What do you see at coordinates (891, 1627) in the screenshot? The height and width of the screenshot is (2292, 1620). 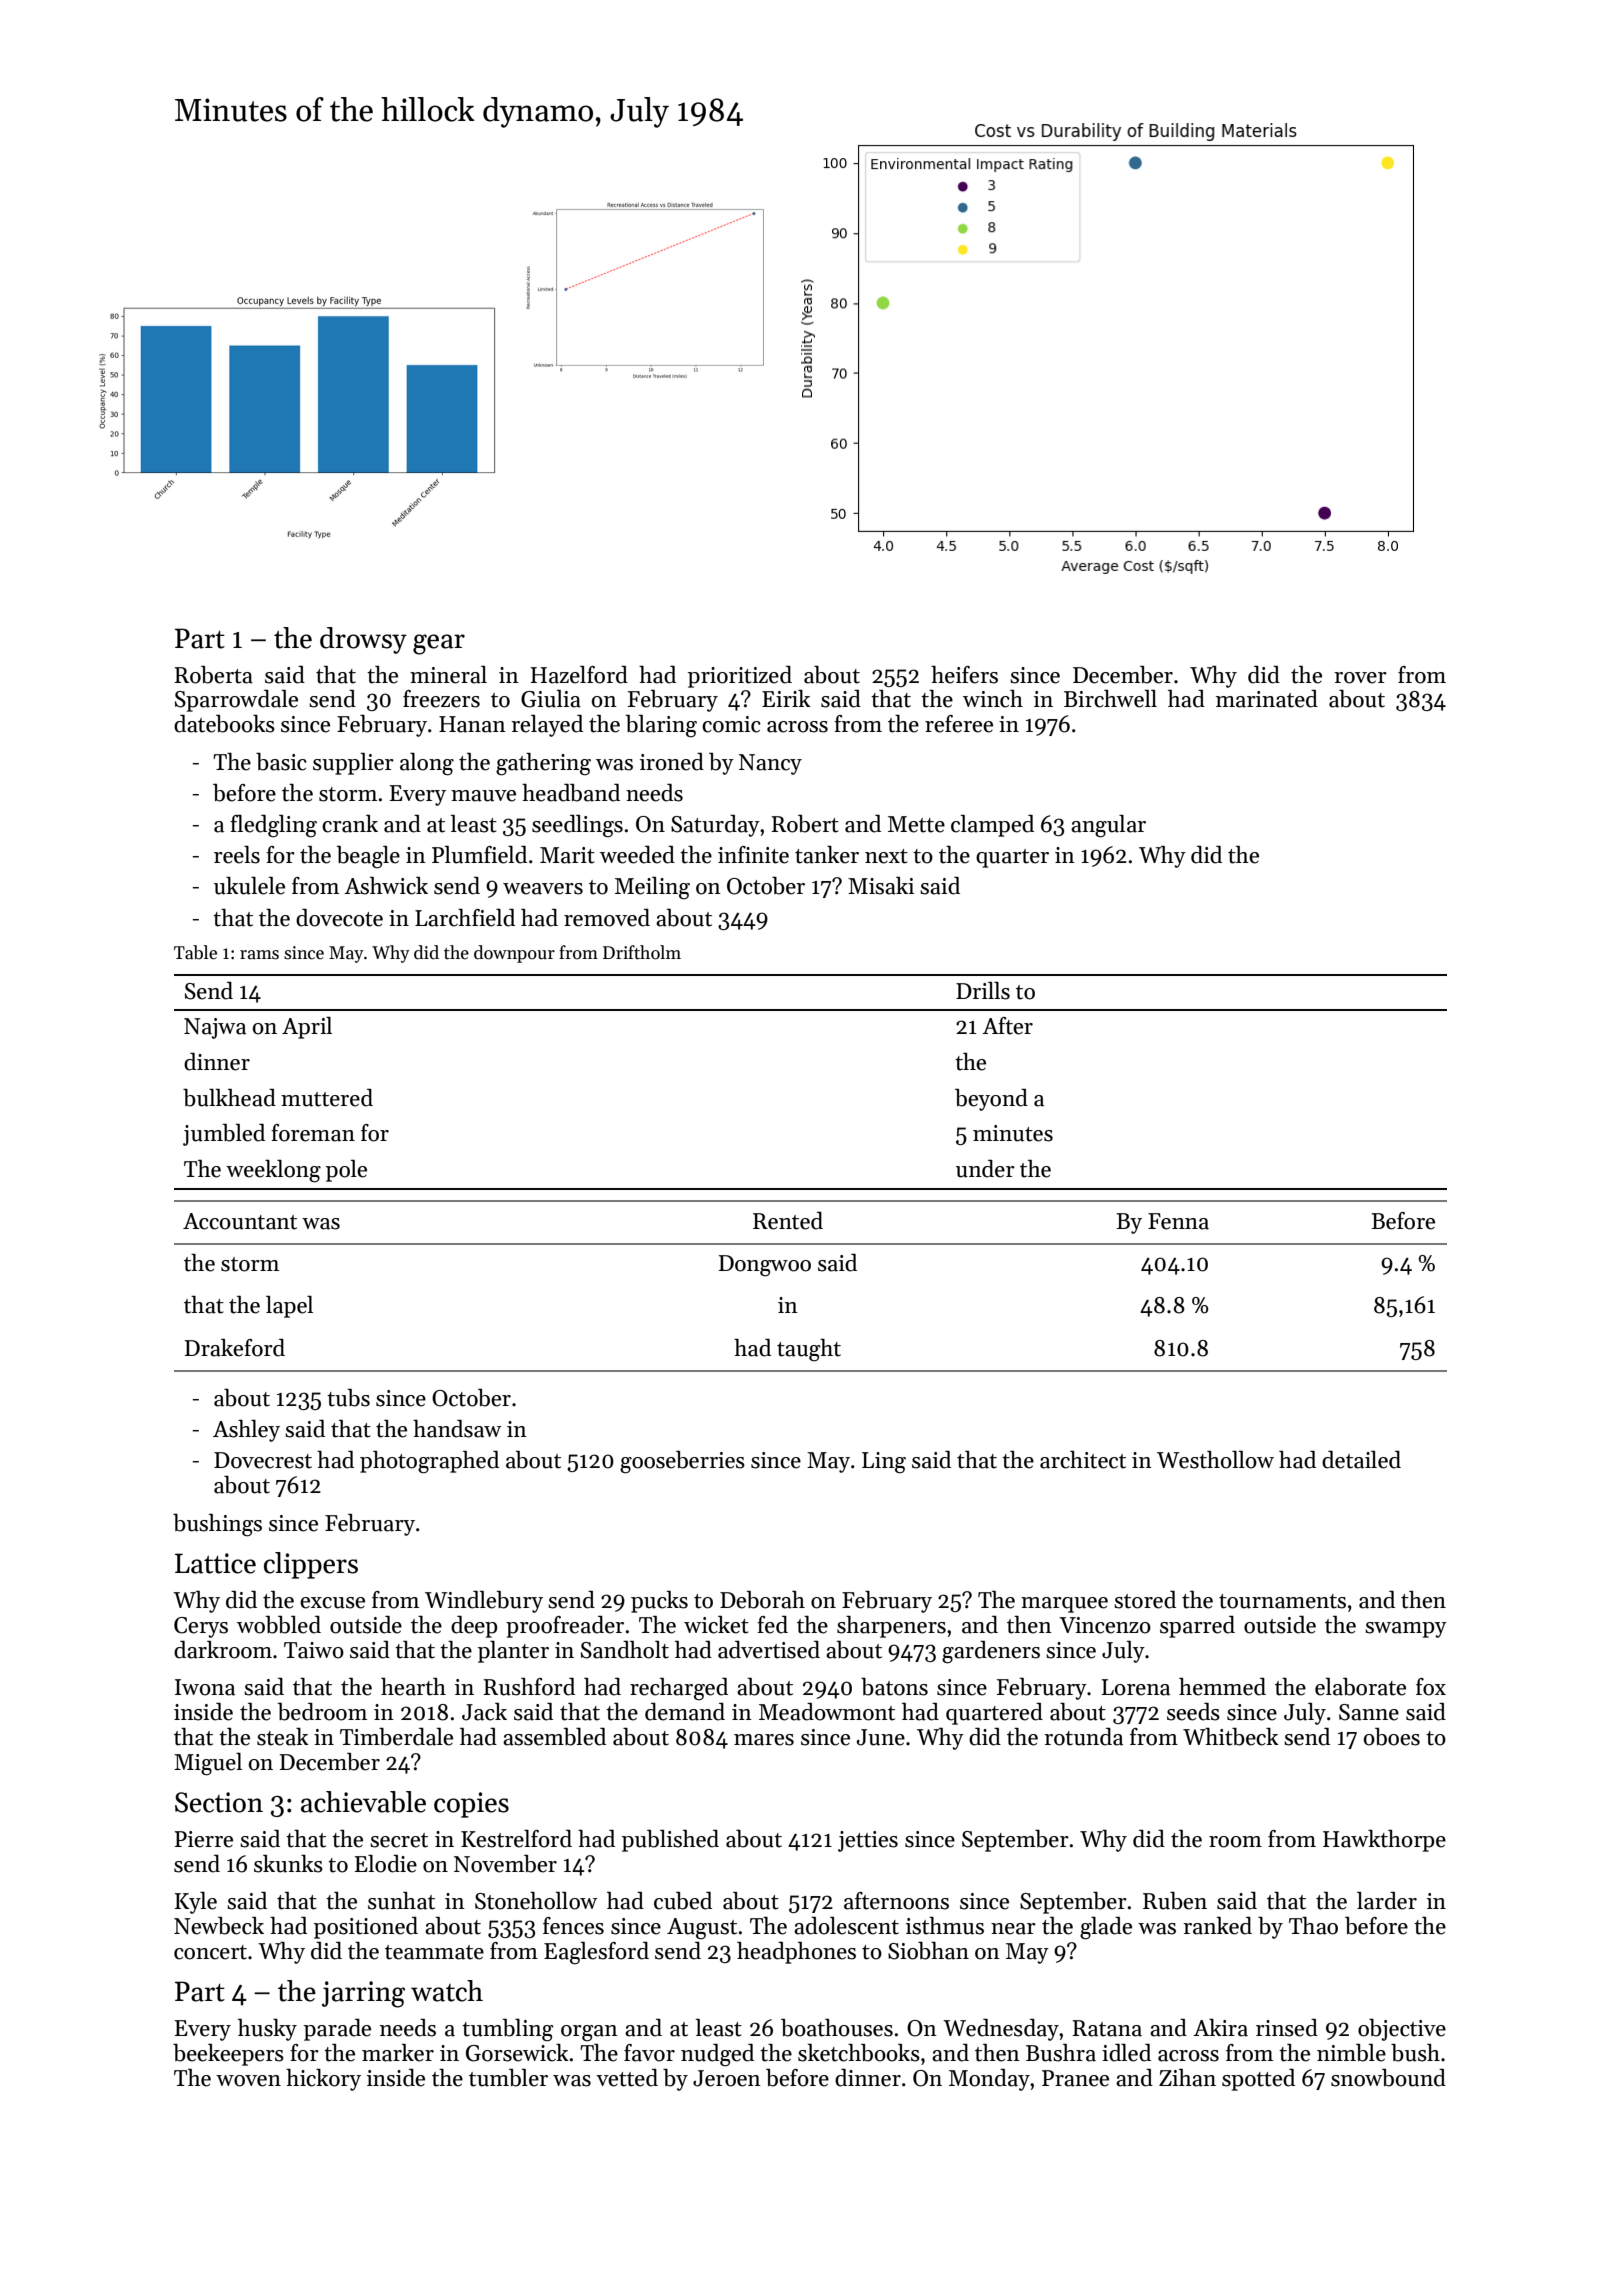 I see `sharpeners` at bounding box center [891, 1627].
